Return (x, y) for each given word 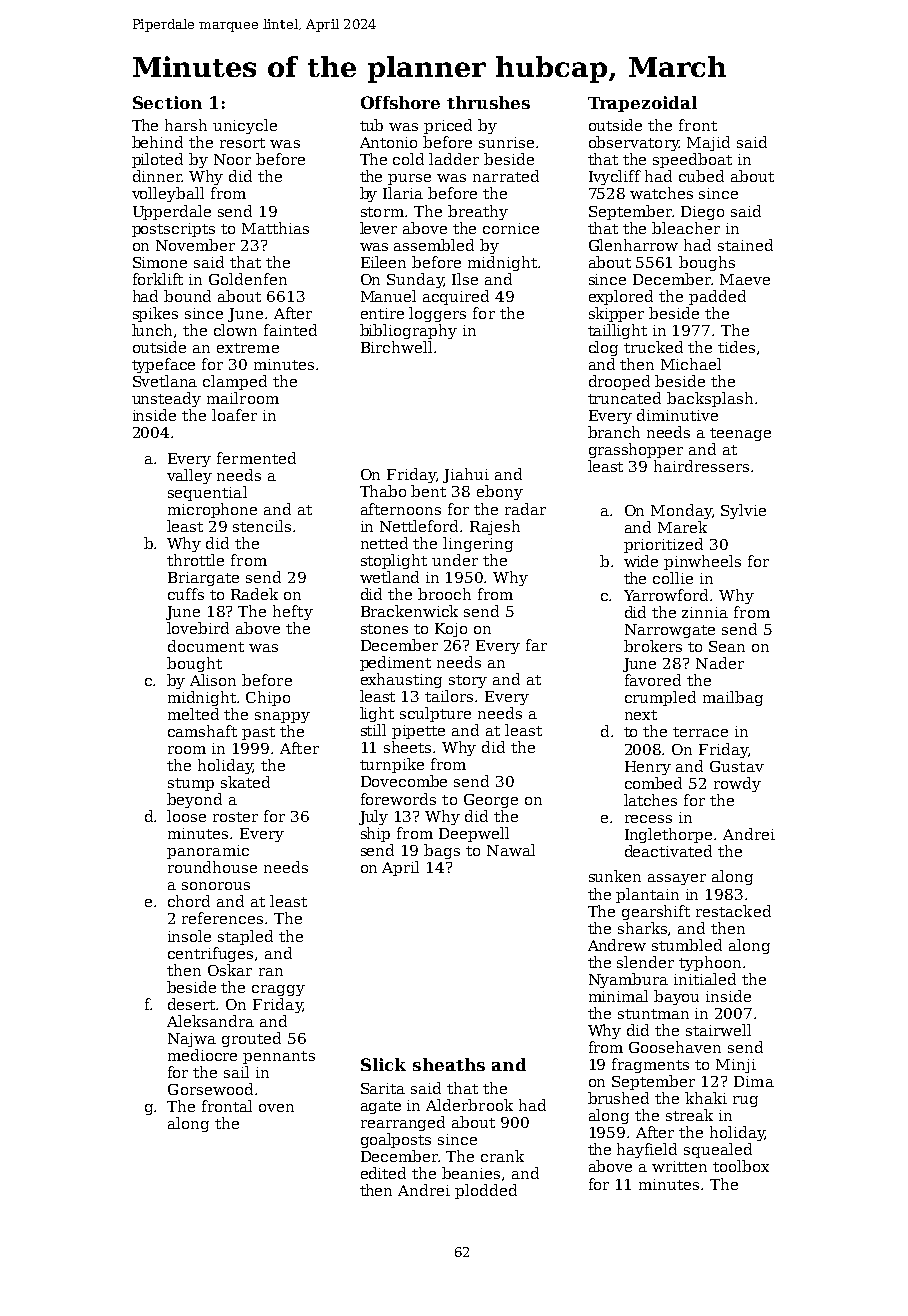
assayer (677, 879)
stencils (262, 526)
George (491, 801)
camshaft (202, 731)
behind (157, 142)
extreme (248, 348)
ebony (500, 492)
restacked (733, 911)
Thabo (383, 491)
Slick (383, 1064)
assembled (434, 245)
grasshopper (636, 450)
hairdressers (701, 466)
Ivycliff (615, 177)
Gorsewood (210, 1089)
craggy (278, 990)
